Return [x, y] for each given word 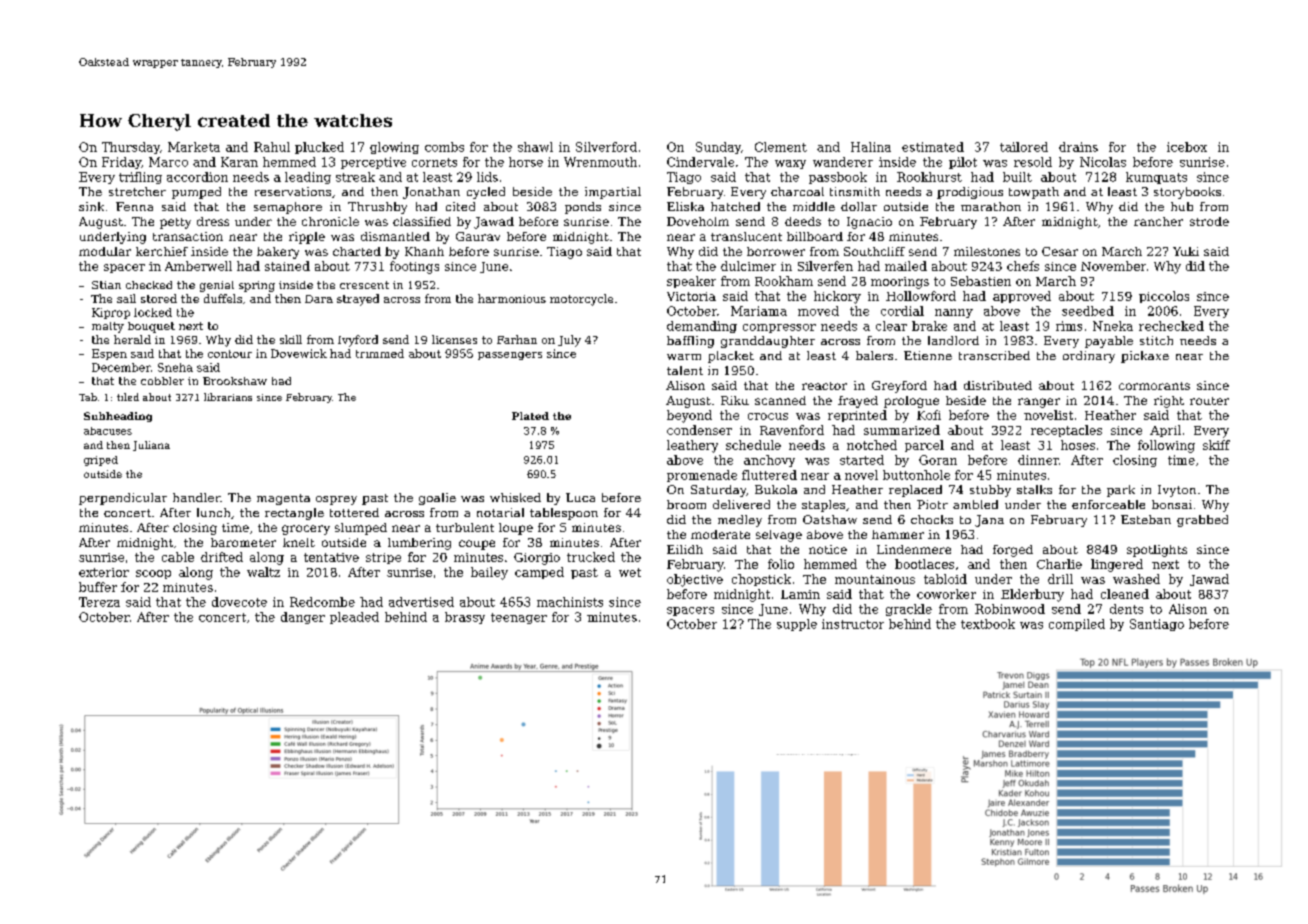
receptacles [1066, 431]
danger [303, 618]
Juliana [151, 446]
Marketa [194, 147]
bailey [489, 573]
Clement [781, 147]
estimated [933, 147]
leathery [692, 446]
